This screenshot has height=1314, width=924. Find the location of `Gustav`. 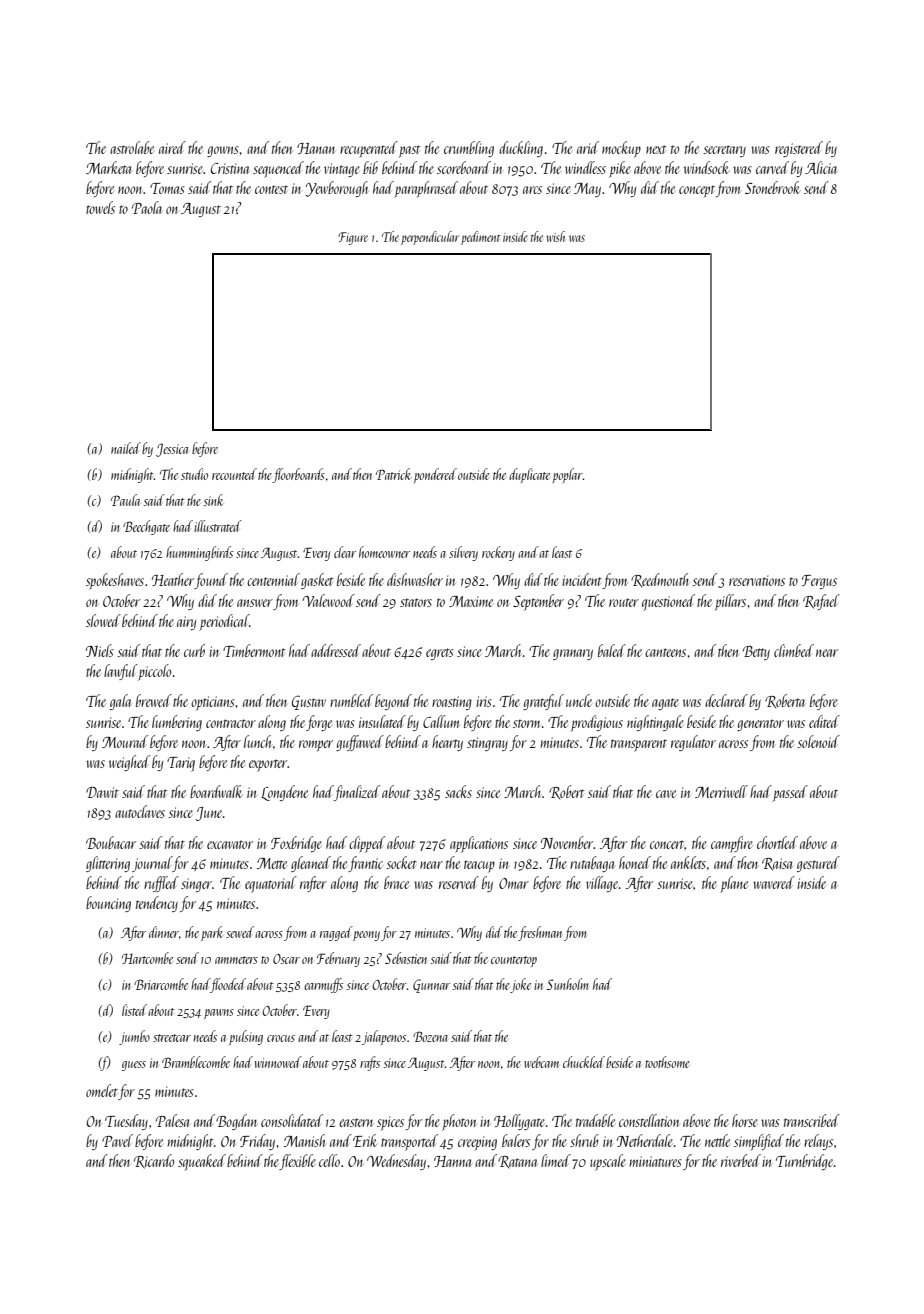

Gustav is located at coordinates (309, 702).
